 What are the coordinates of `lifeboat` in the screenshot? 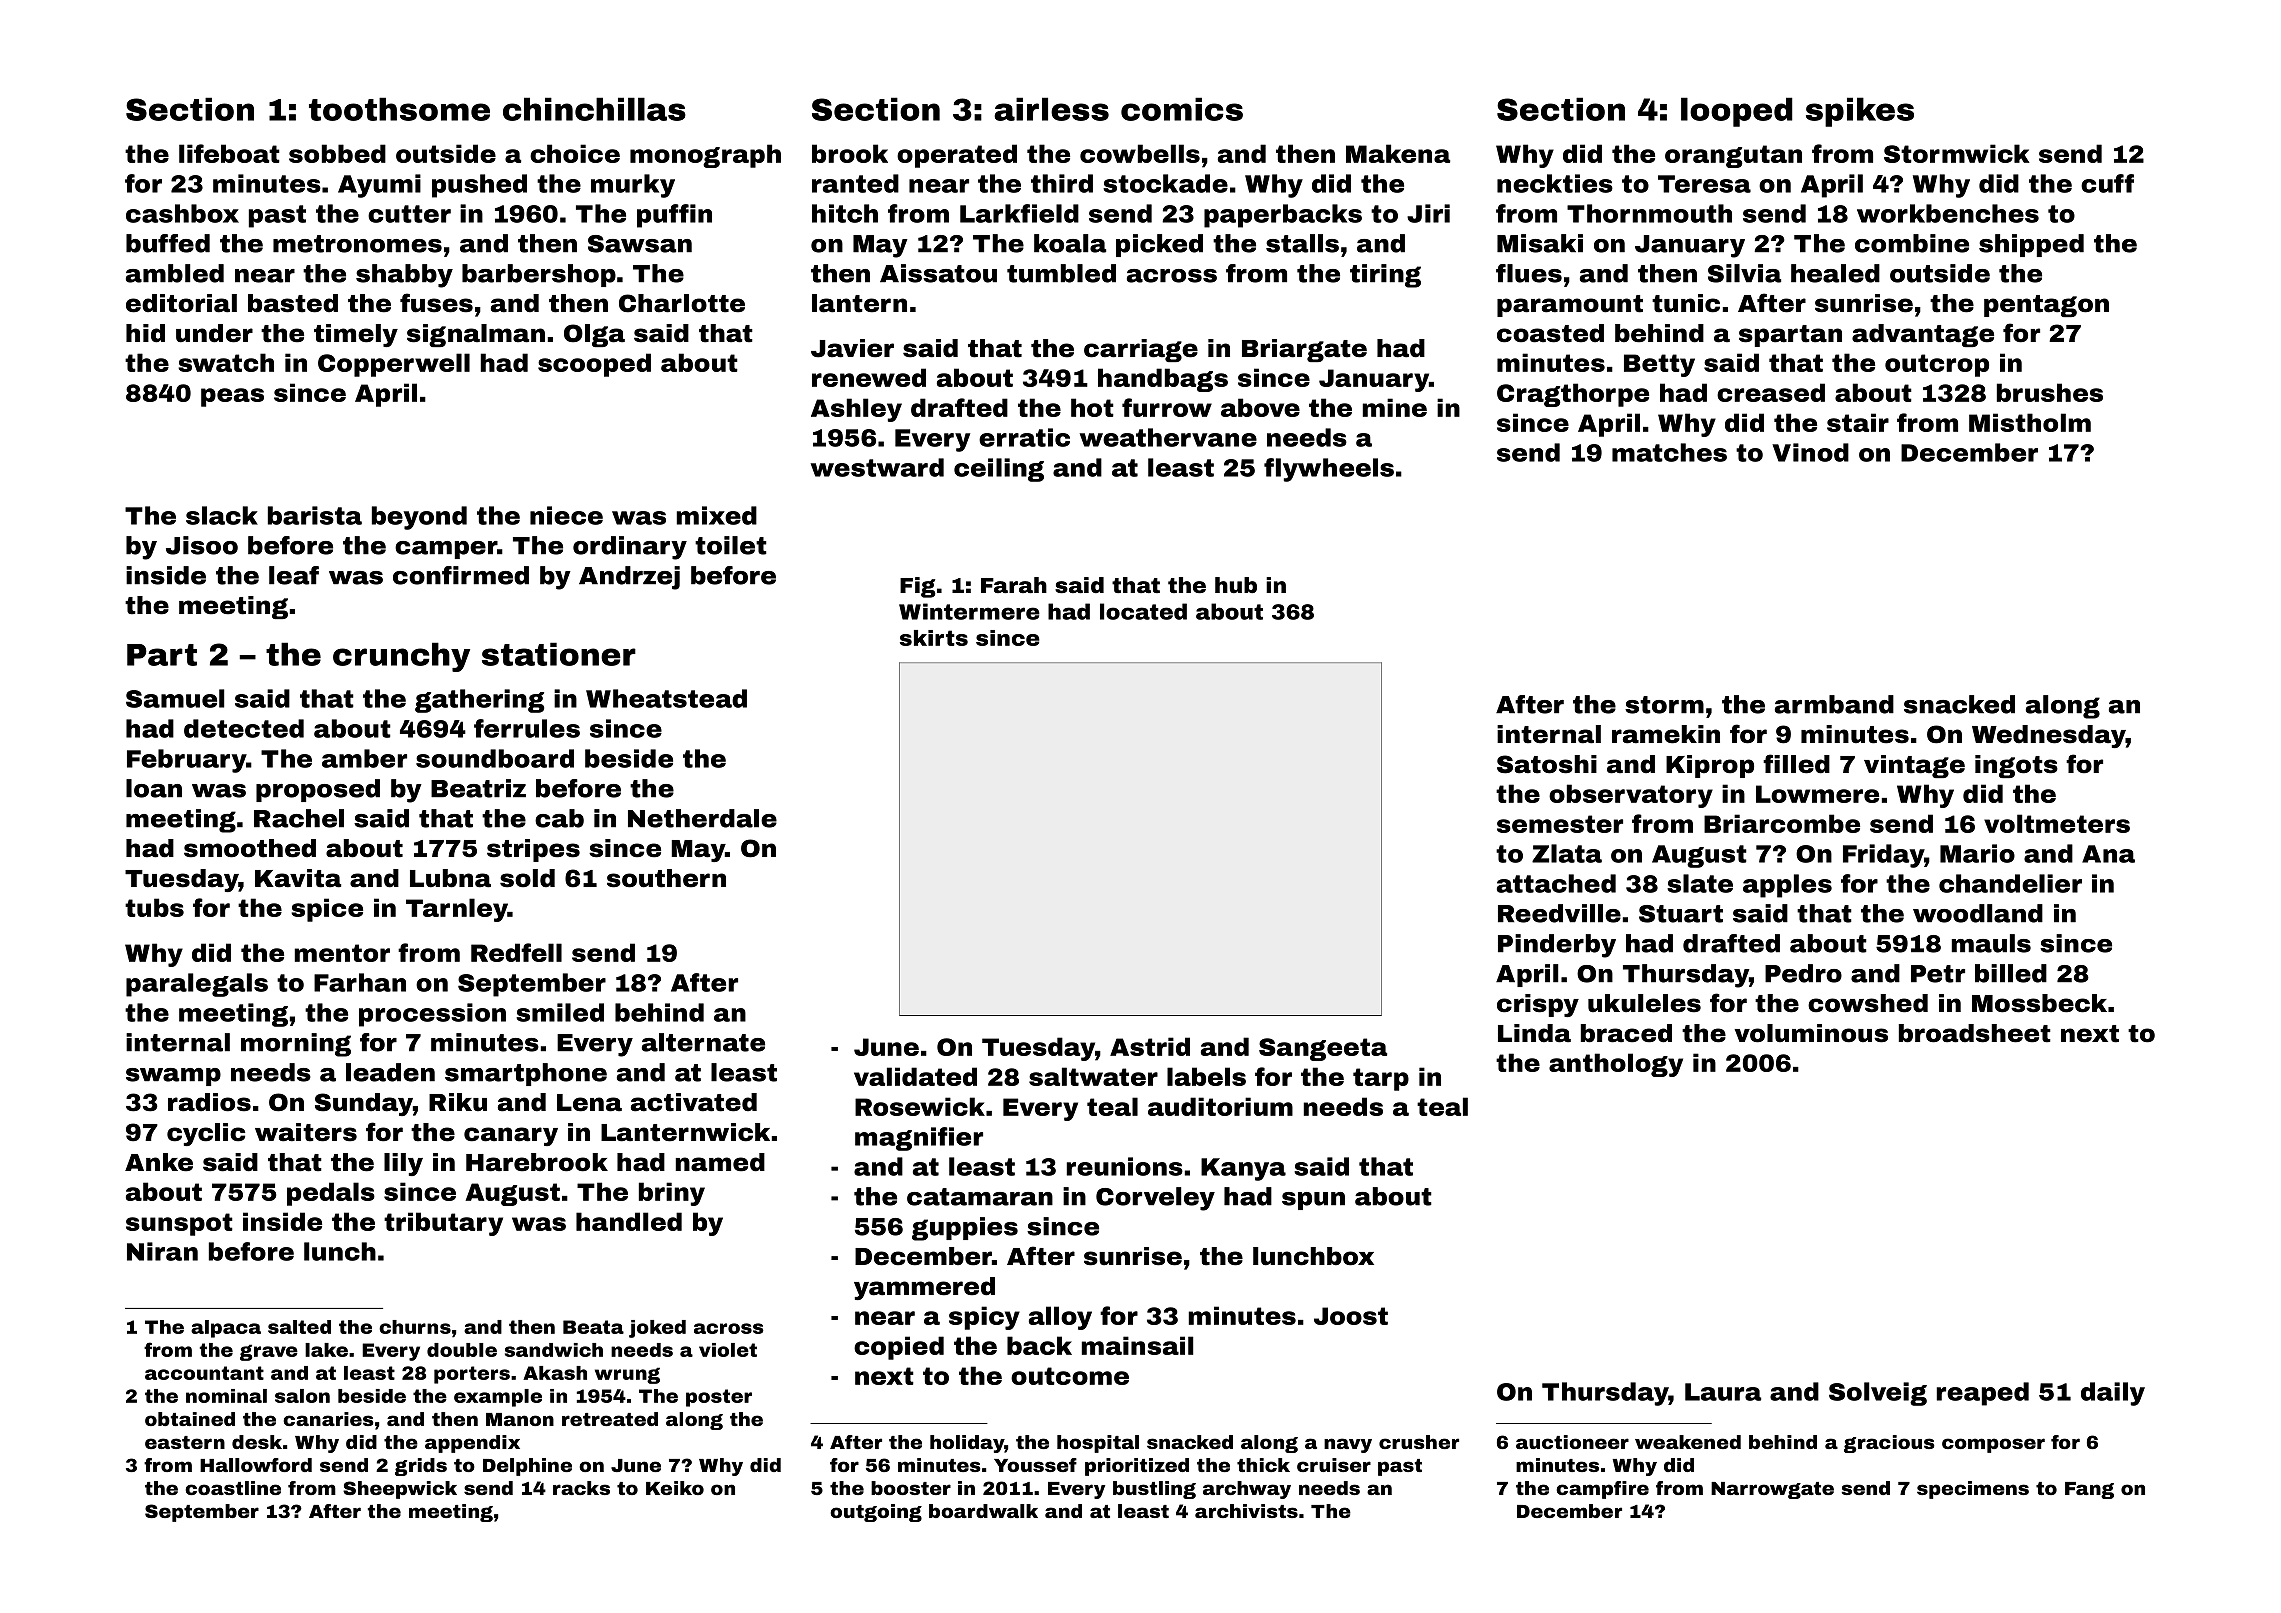 It's located at (229, 153).
